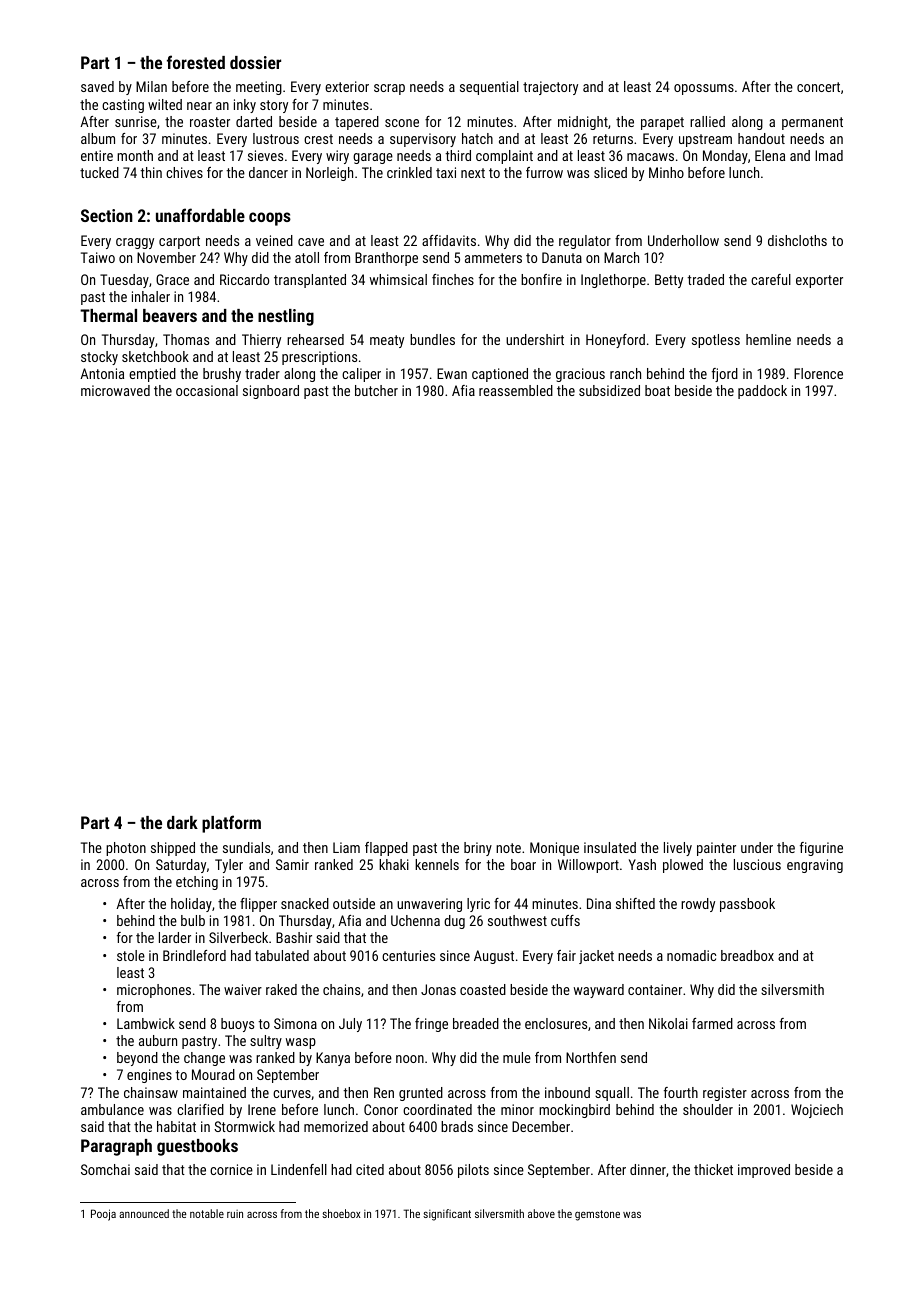  I want to click on Imad, so click(829, 155).
